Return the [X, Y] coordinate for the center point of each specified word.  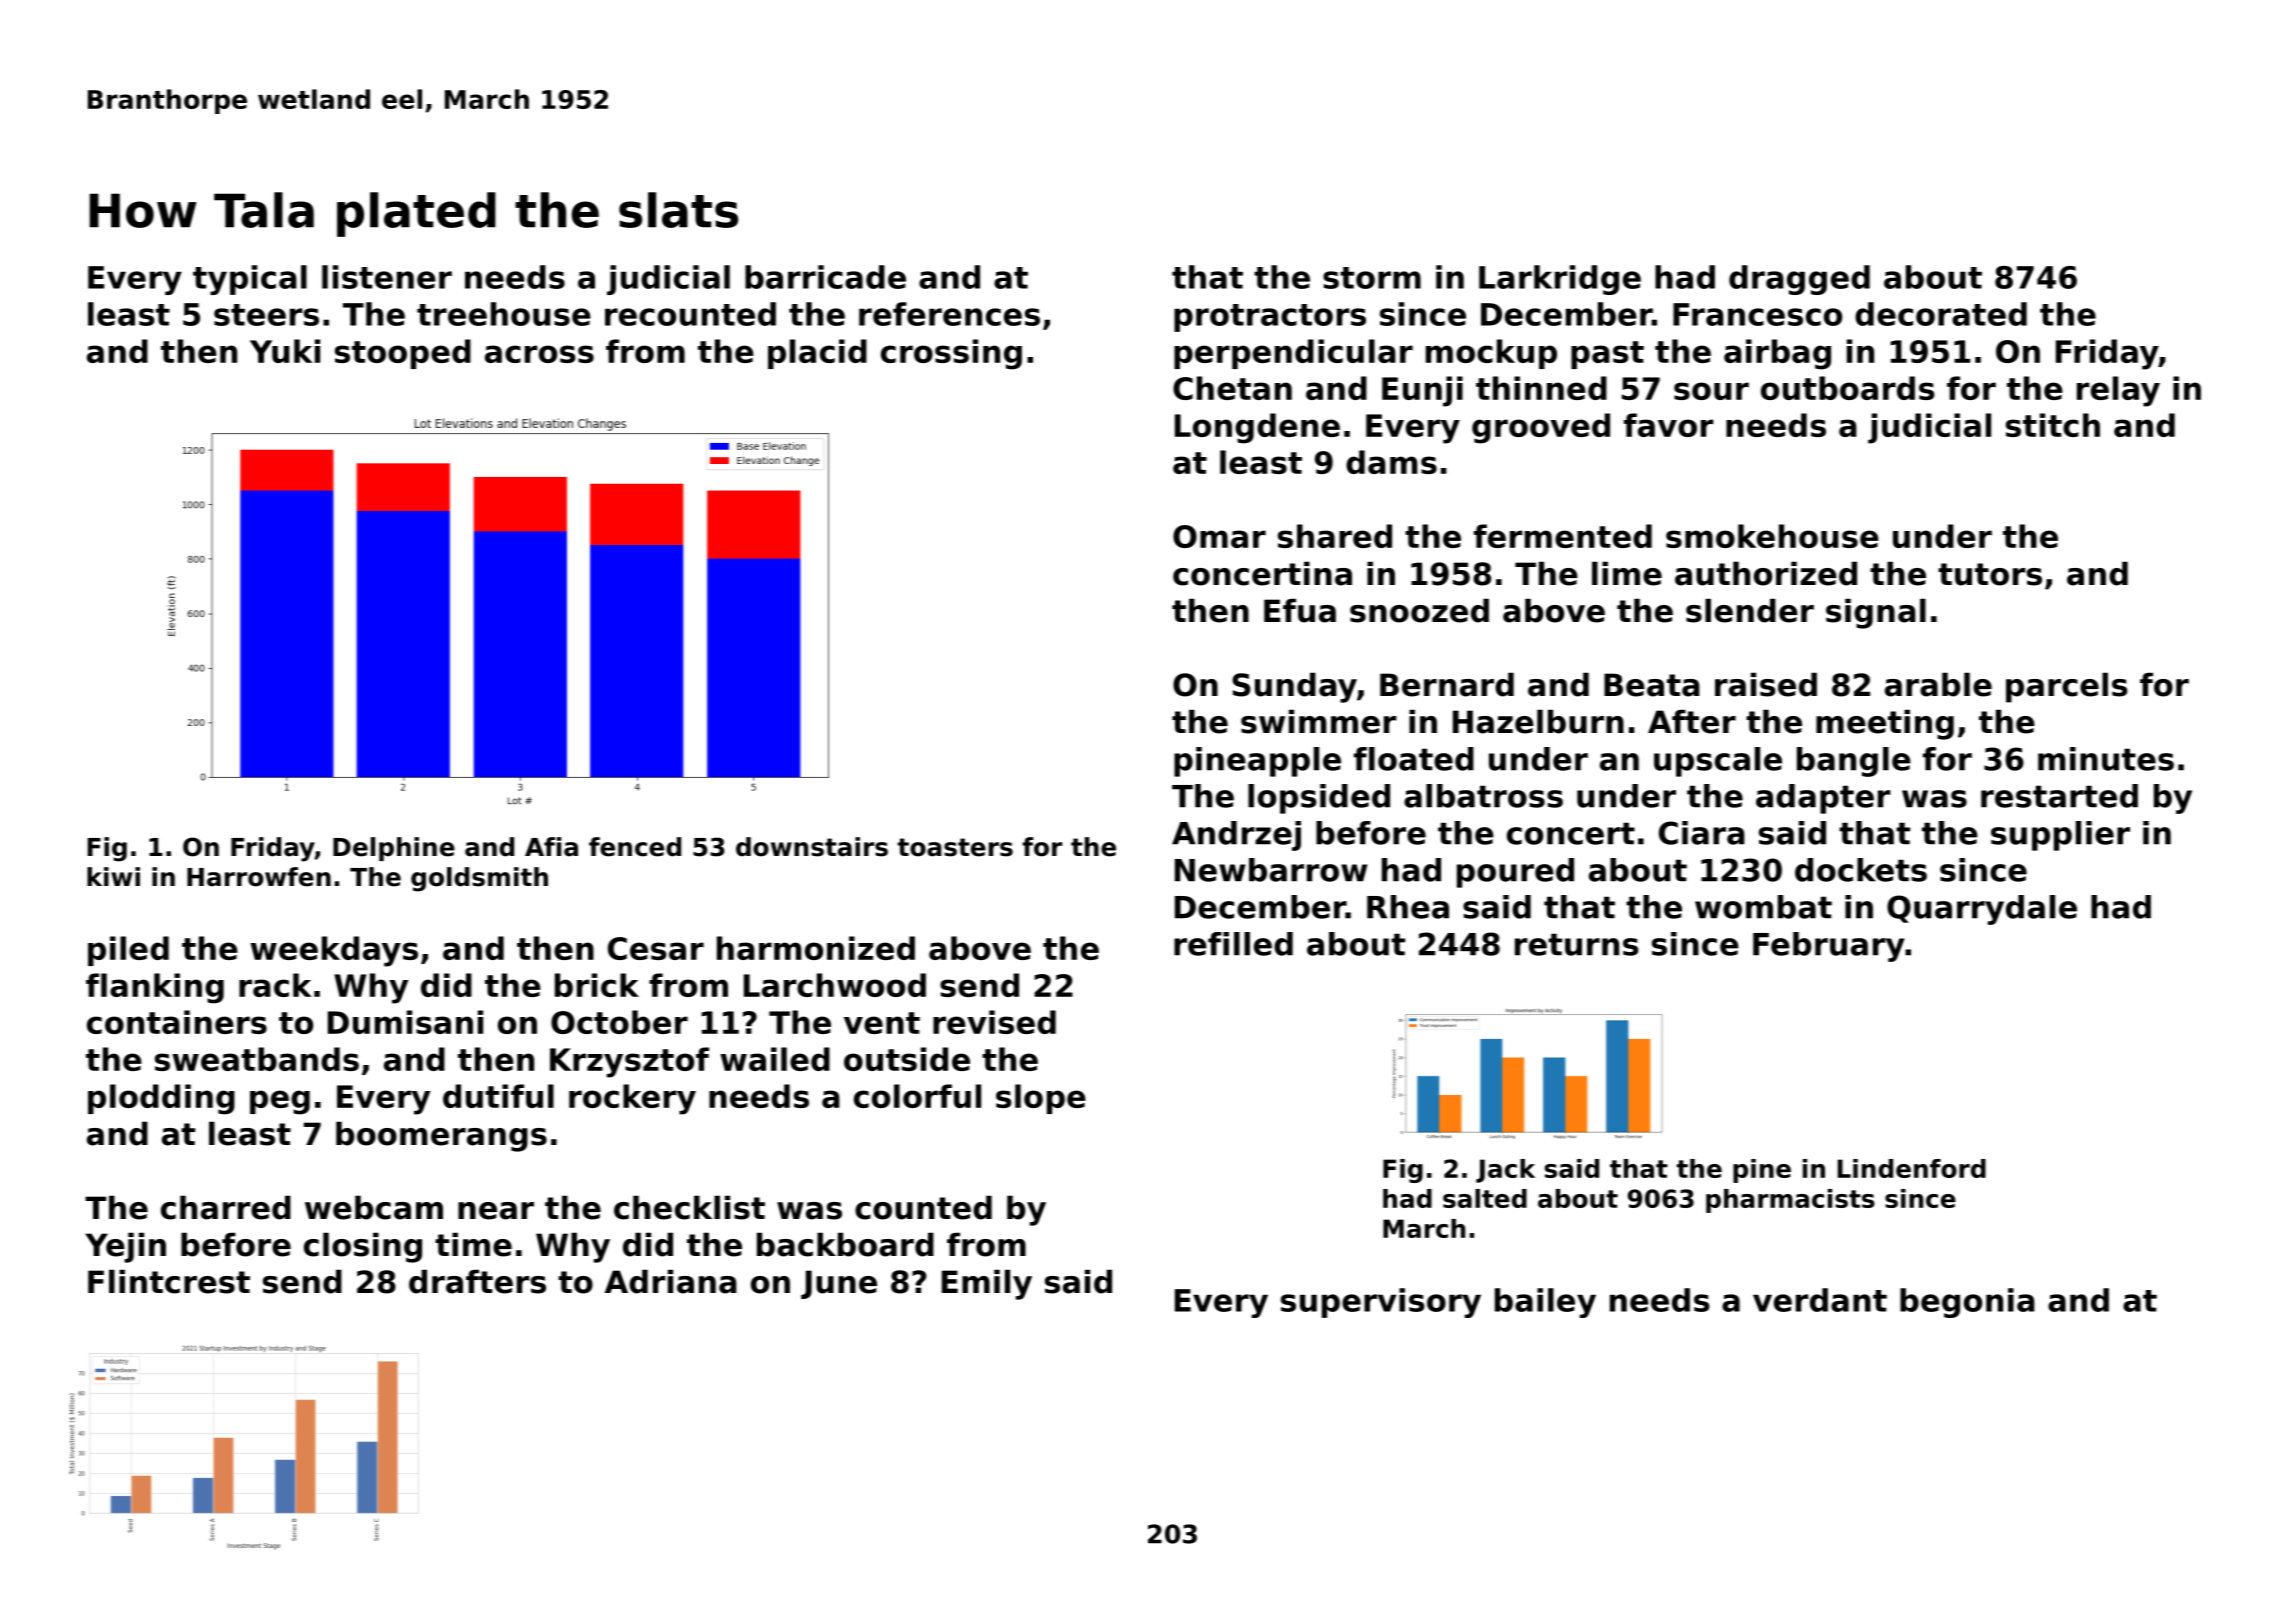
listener [387, 277]
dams [1391, 462]
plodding [161, 1099]
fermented [1563, 536]
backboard [845, 1244]
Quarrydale [1982, 910]
